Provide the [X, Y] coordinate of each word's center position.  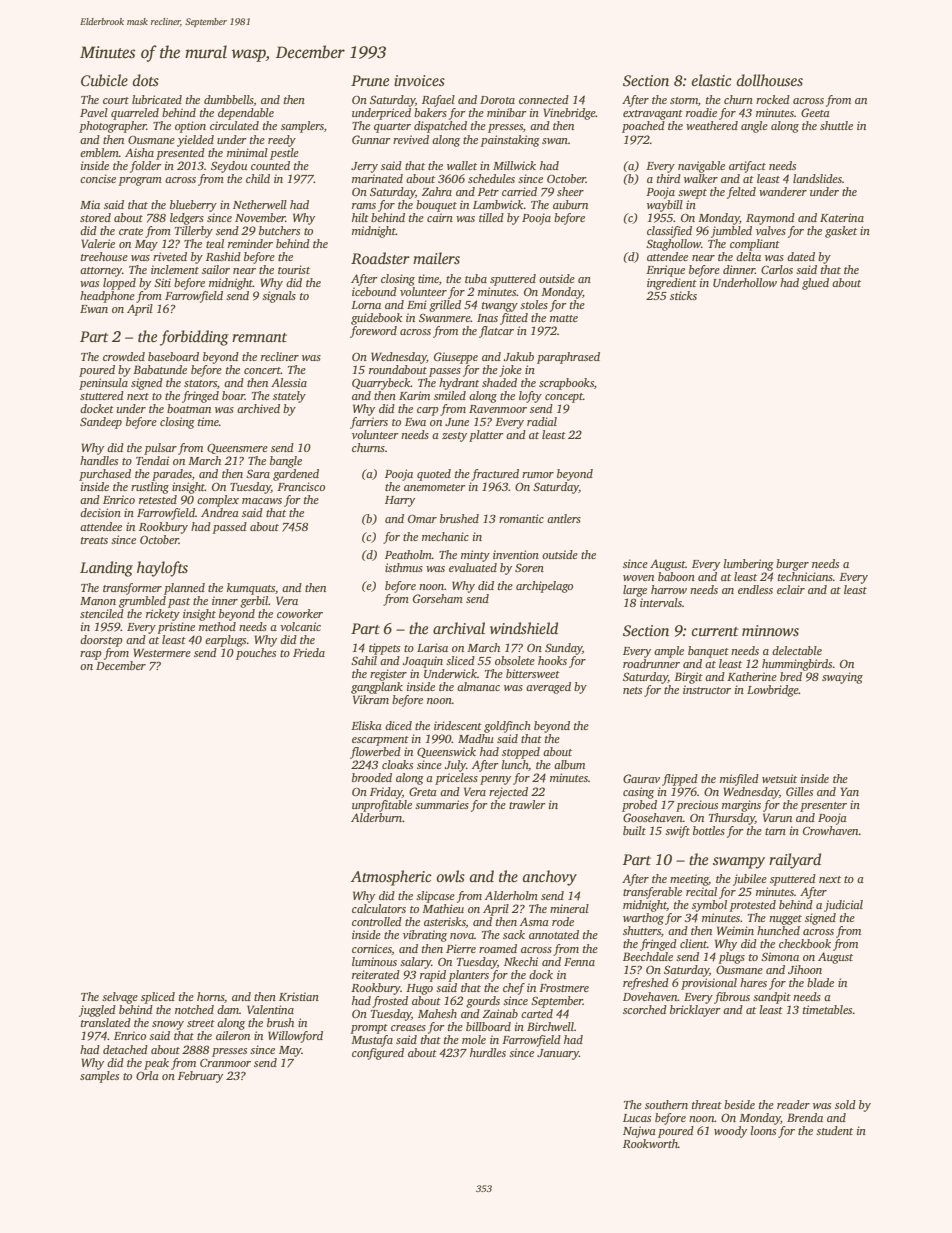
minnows [770, 631]
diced [398, 725]
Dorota [497, 100]
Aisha [139, 152]
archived [258, 408]
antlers [564, 518]
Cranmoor [225, 1063]
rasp [91, 655]
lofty [530, 397]
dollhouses [769, 80]
